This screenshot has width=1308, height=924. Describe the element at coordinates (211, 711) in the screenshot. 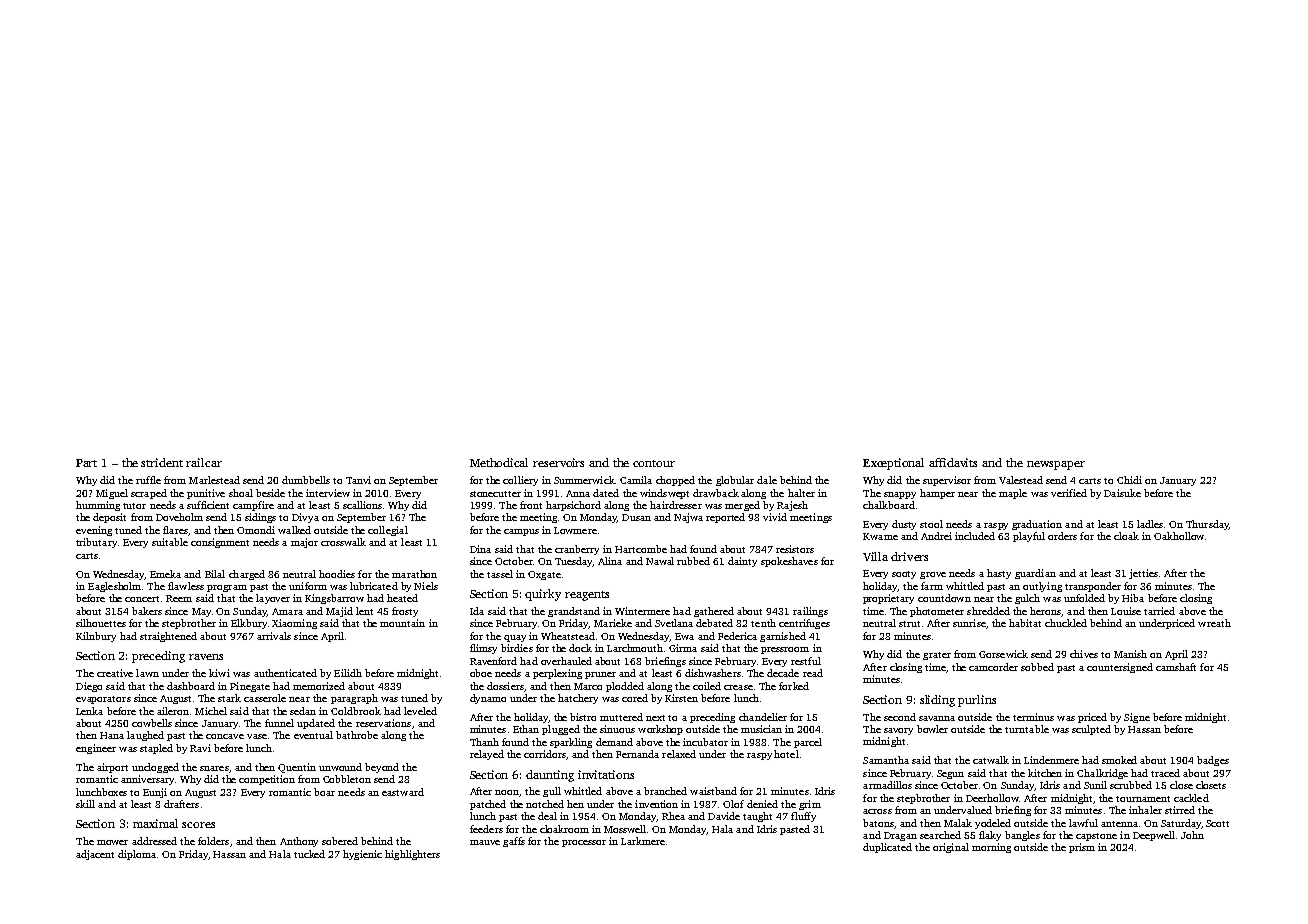

I see `Michel` at that location.
